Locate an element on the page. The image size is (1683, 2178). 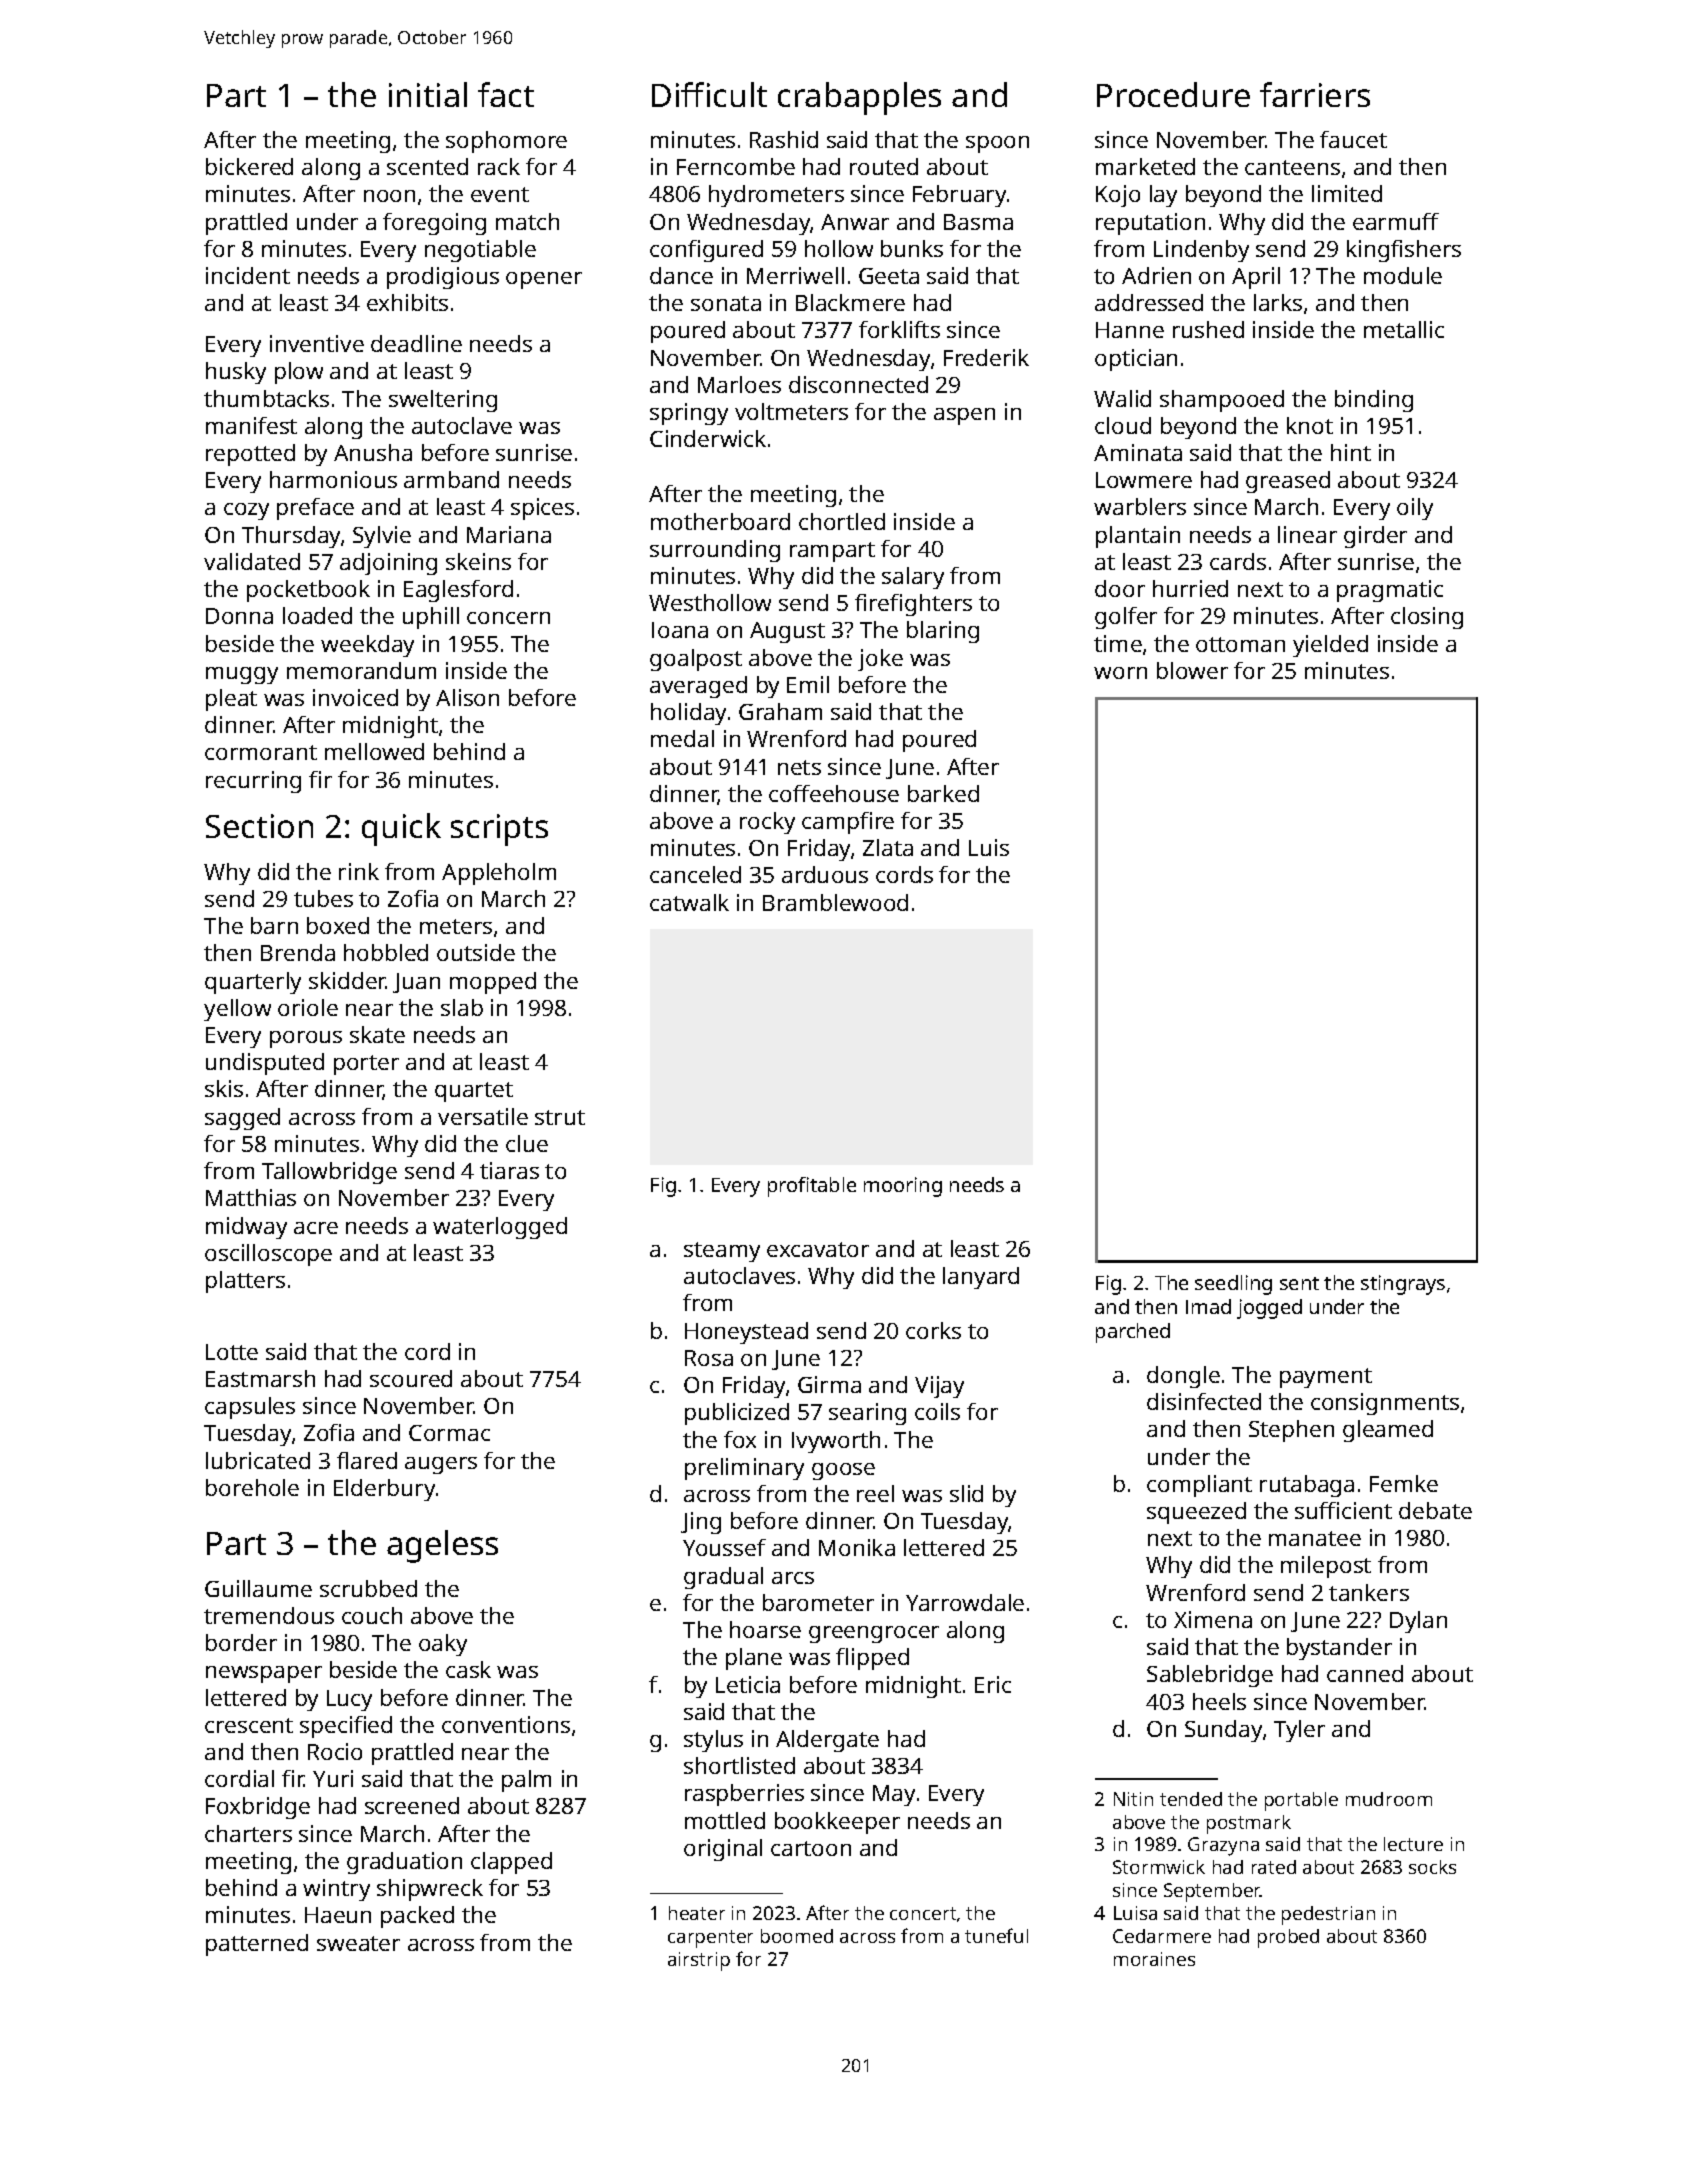
moraines is located at coordinates (1154, 1959).
